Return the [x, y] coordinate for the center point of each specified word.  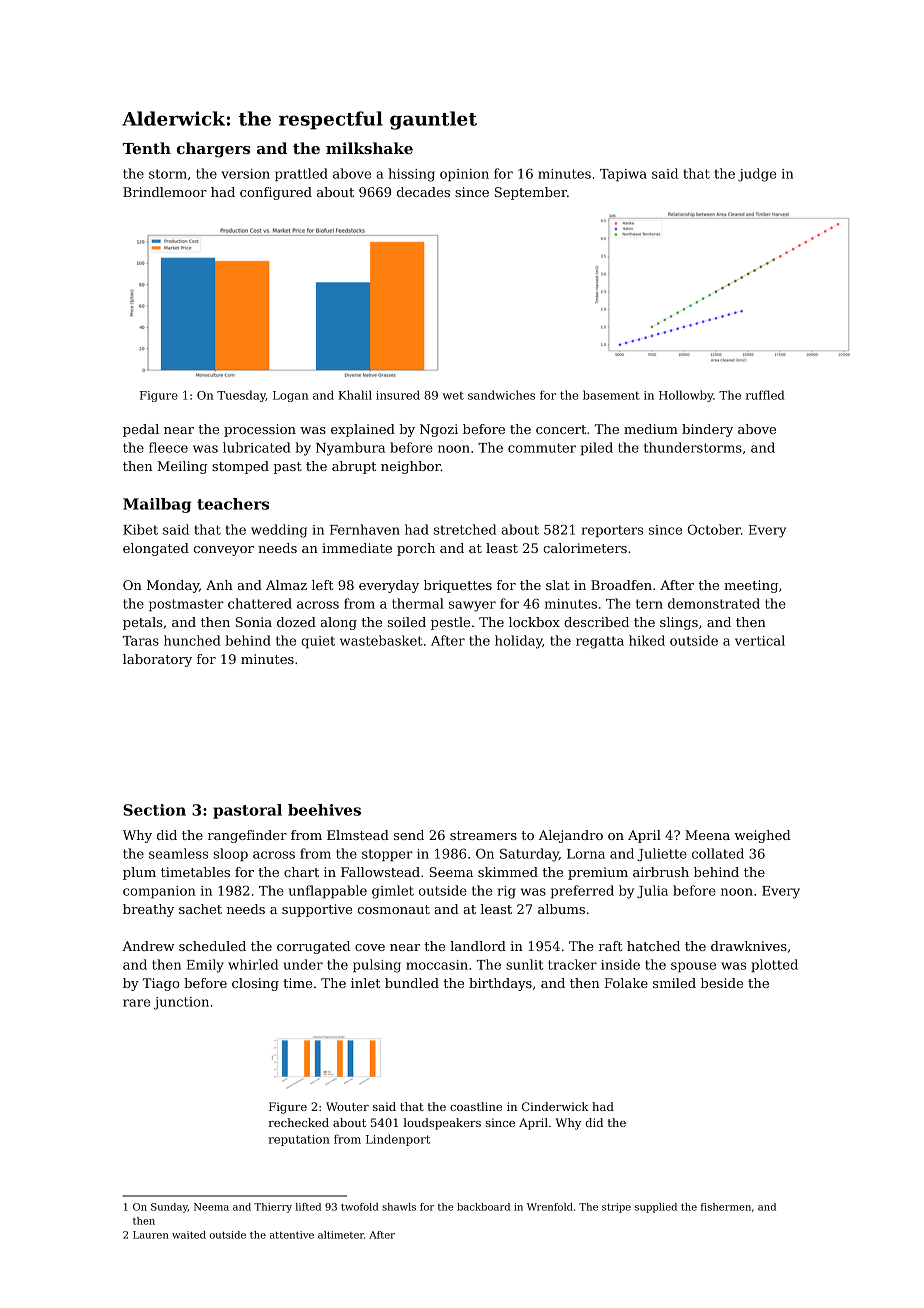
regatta [600, 642]
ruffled [765, 395]
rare [136, 1003]
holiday [518, 642]
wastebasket [381, 640]
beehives [324, 810]
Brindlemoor [165, 192]
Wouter [347, 1106]
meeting [751, 586]
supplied [656, 1208]
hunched [192, 640]
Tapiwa [623, 175]
